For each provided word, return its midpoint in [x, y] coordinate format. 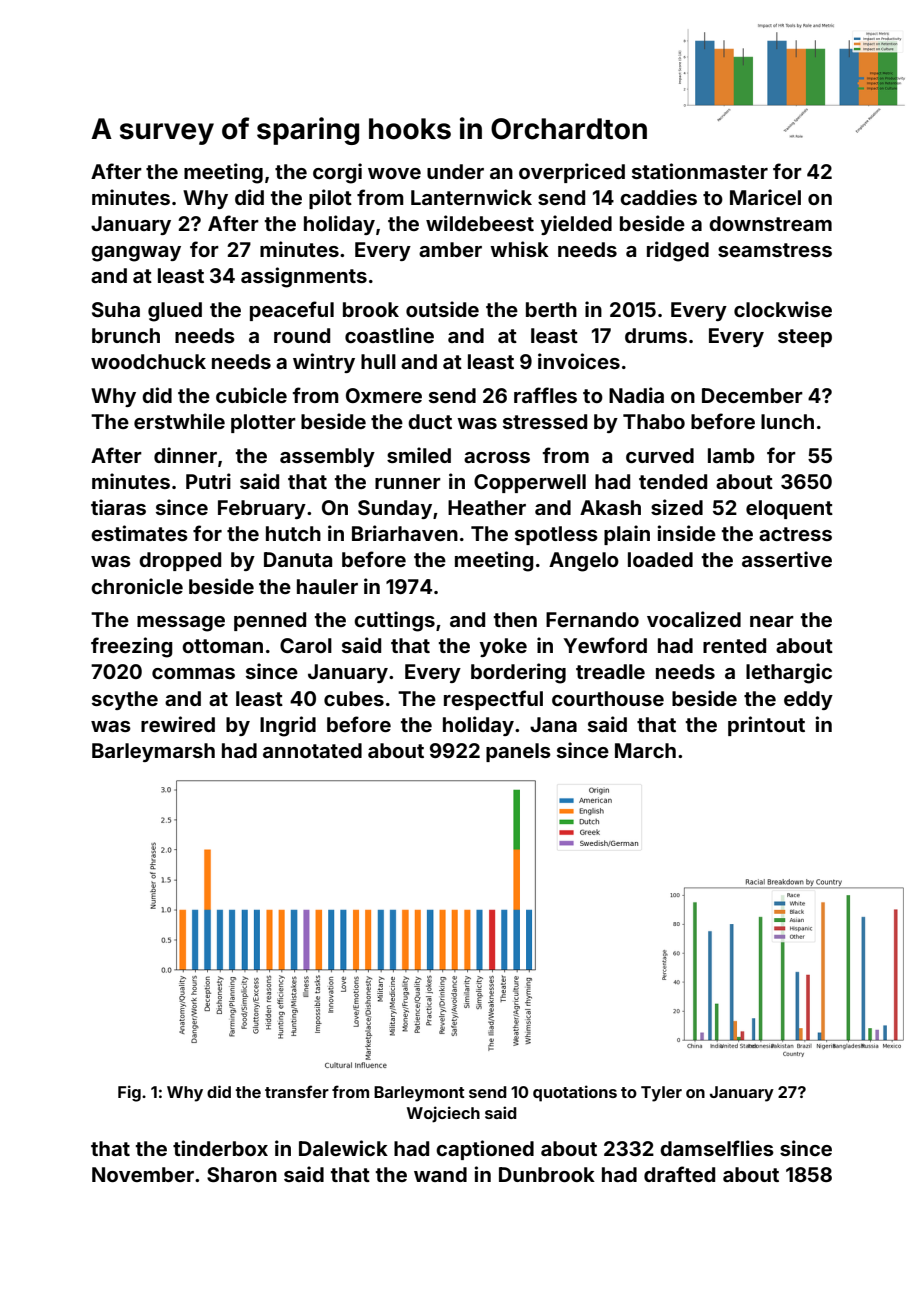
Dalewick [343, 1148]
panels [518, 752]
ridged [678, 251]
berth [551, 309]
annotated [312, 750]
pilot [330, 199]
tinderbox [220, 1148]
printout [766, 726]
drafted [679, 1174]
